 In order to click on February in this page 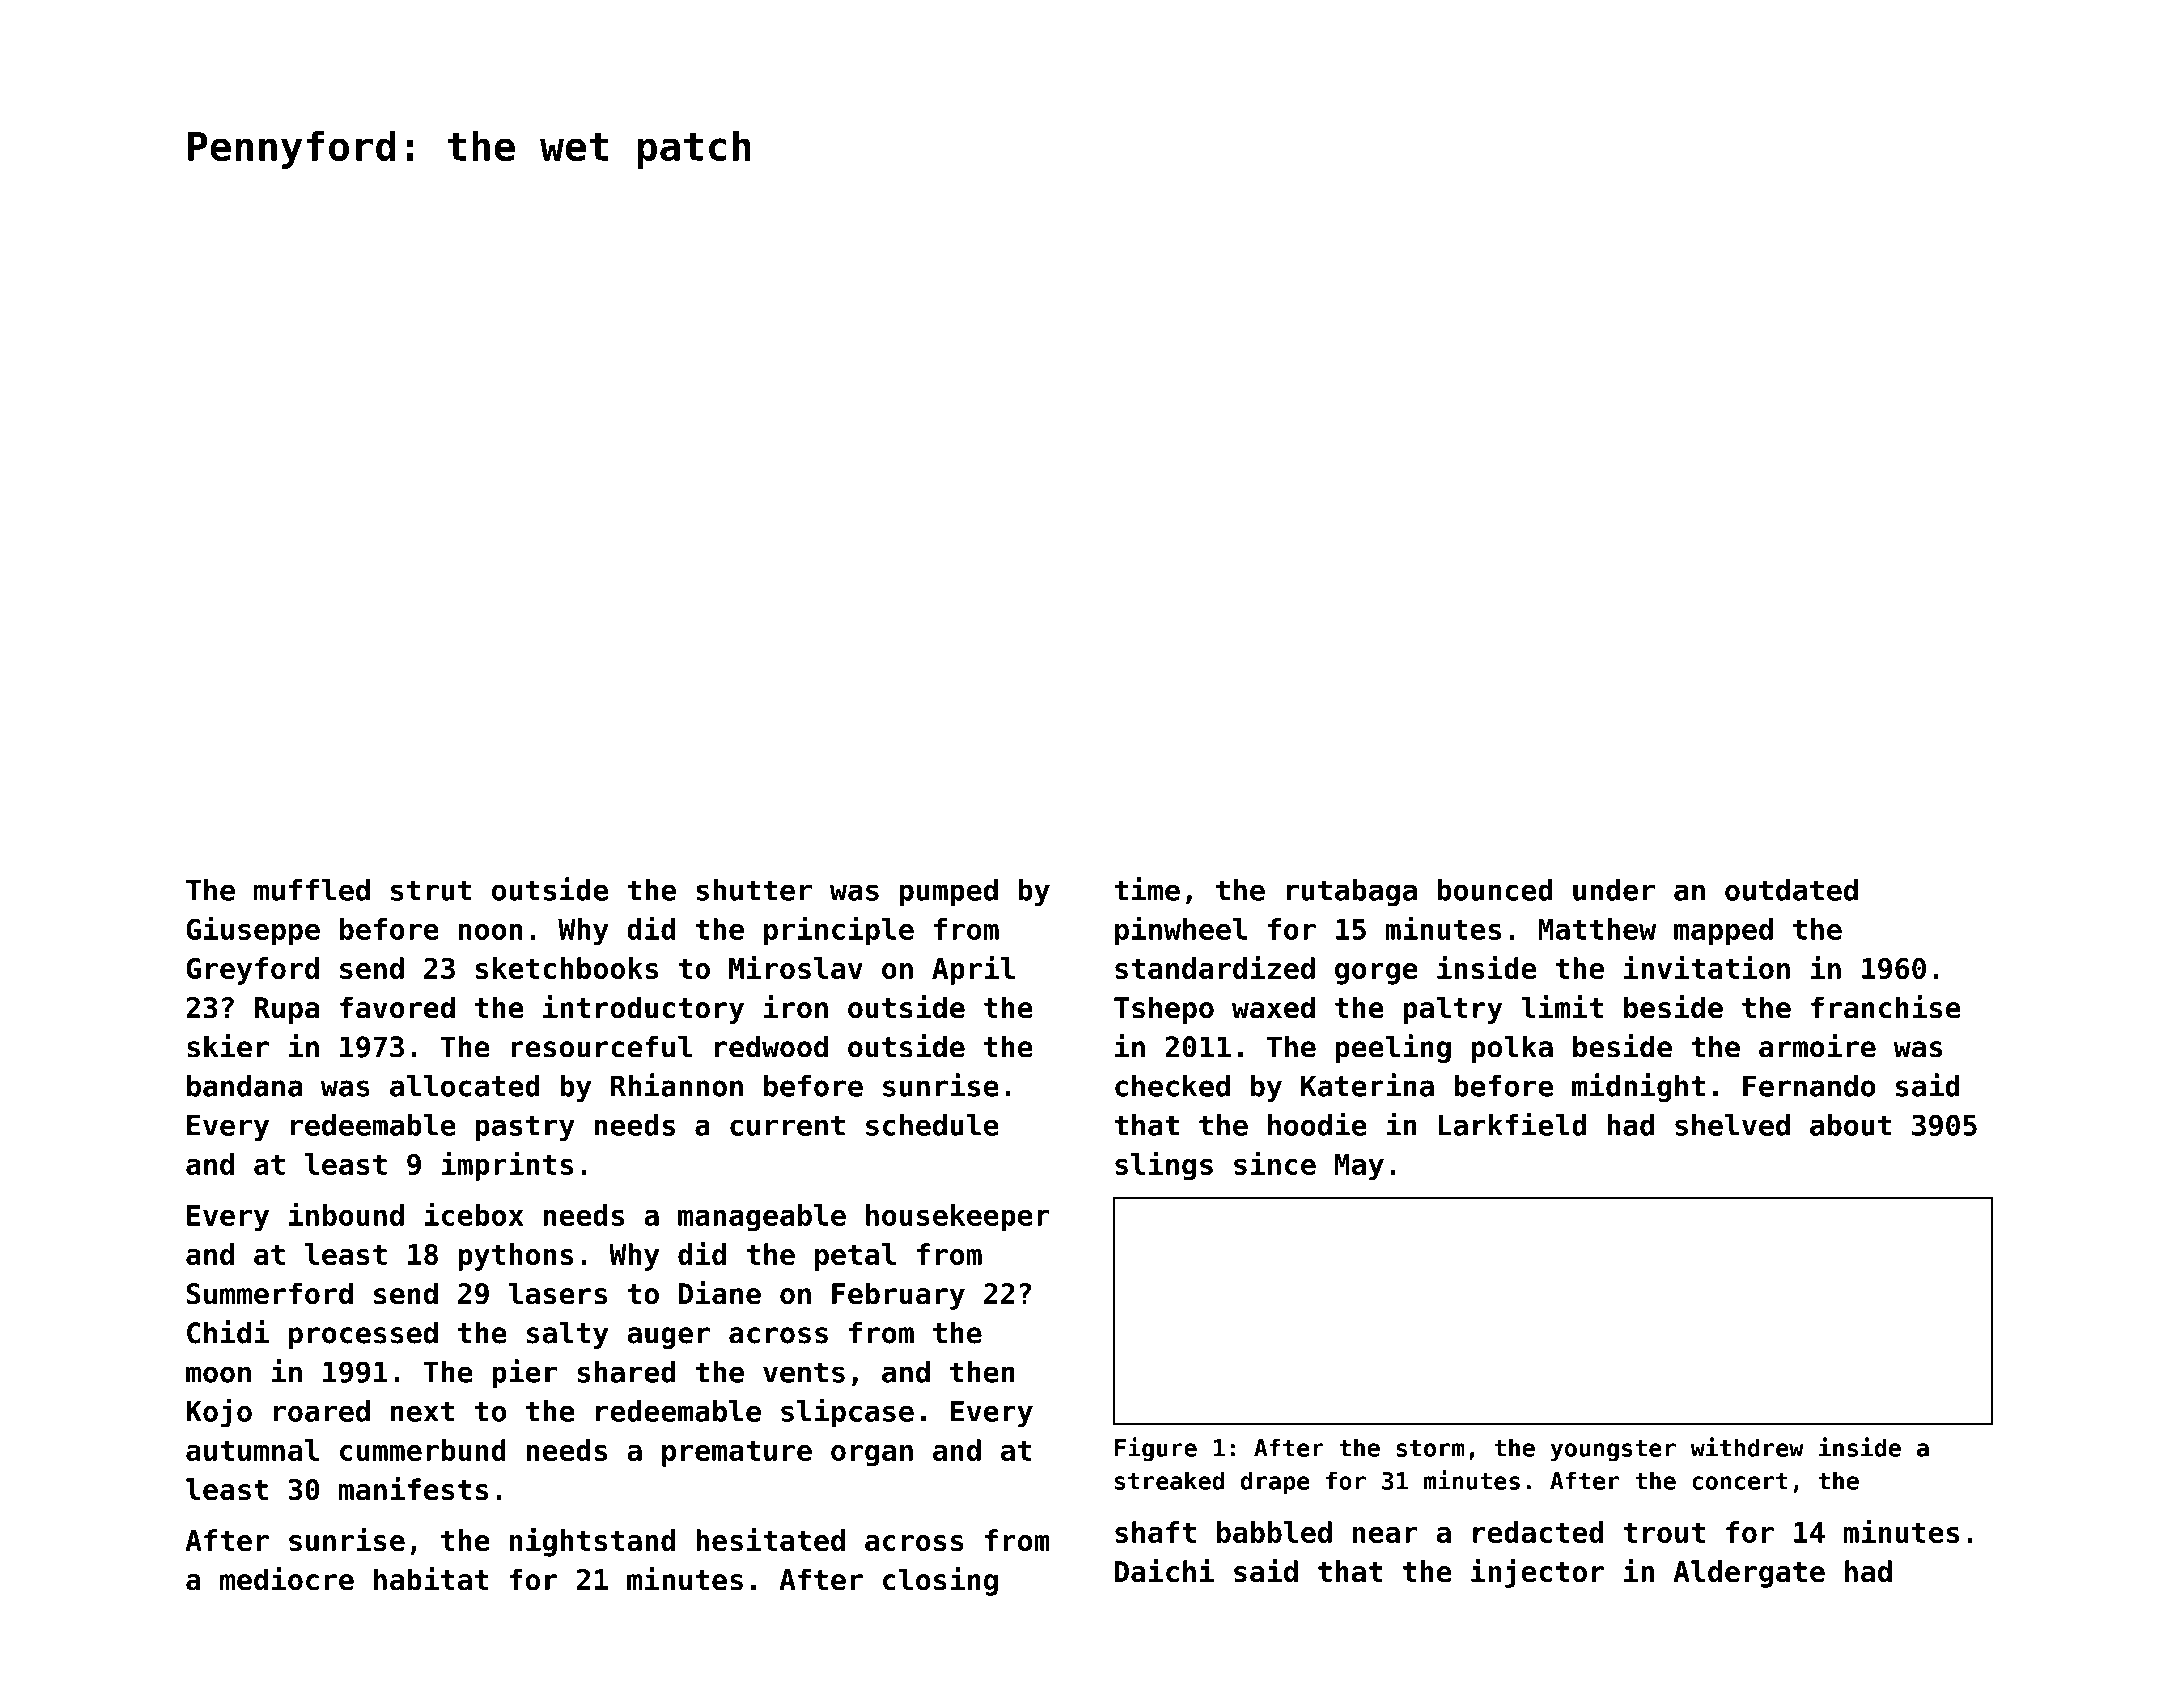, I will do `click(898, 1296)`.
